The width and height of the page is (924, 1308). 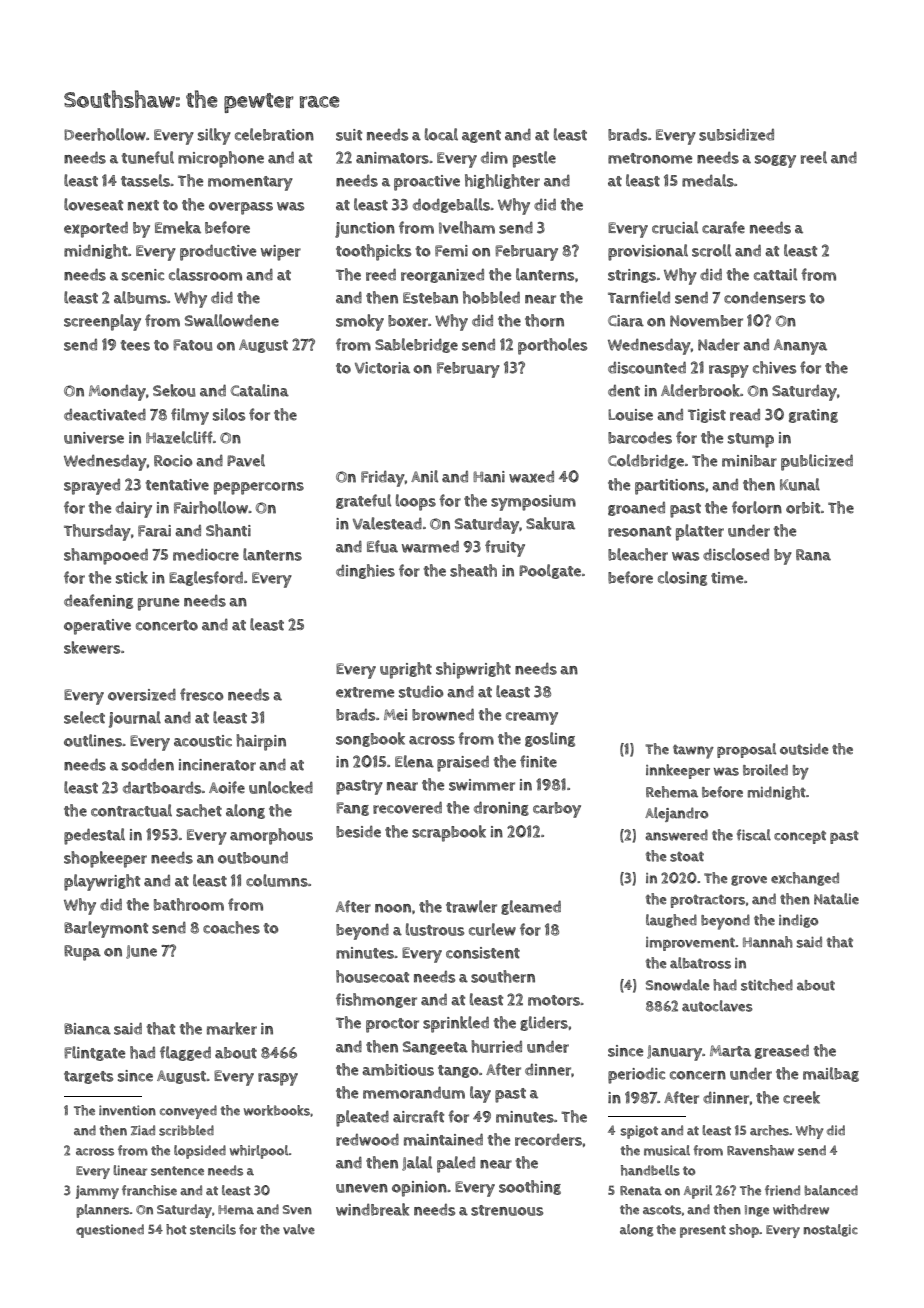 I want to click on local, so click(x=441, y=134).
